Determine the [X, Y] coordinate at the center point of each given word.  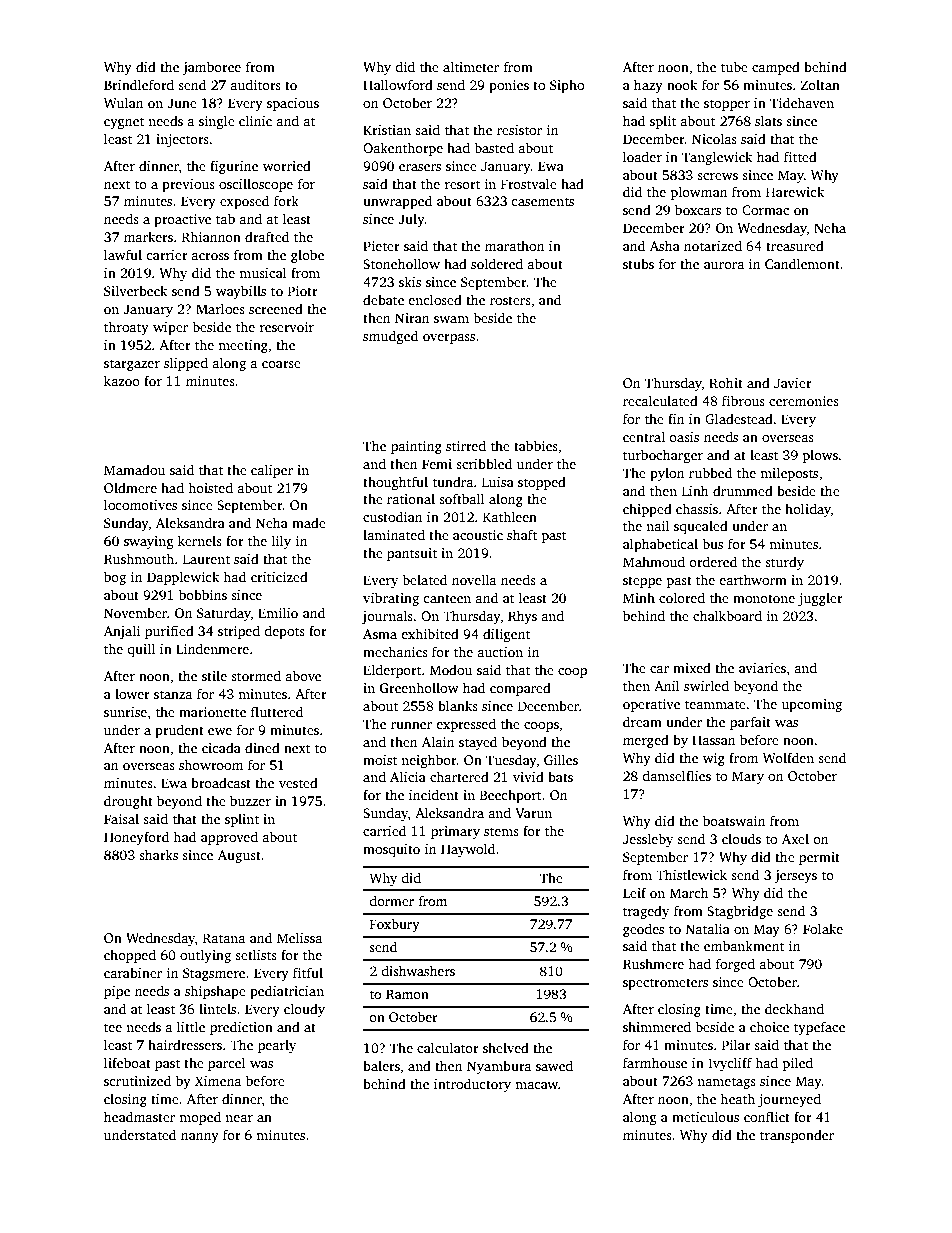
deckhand [794, 1008]
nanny [200, 1138]
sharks [158, 854]
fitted [800, 156]
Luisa [498, 482]
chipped [647, 510]
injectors [182, 140]
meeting [243, 346]
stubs [638, 263]
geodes [643, 930]
